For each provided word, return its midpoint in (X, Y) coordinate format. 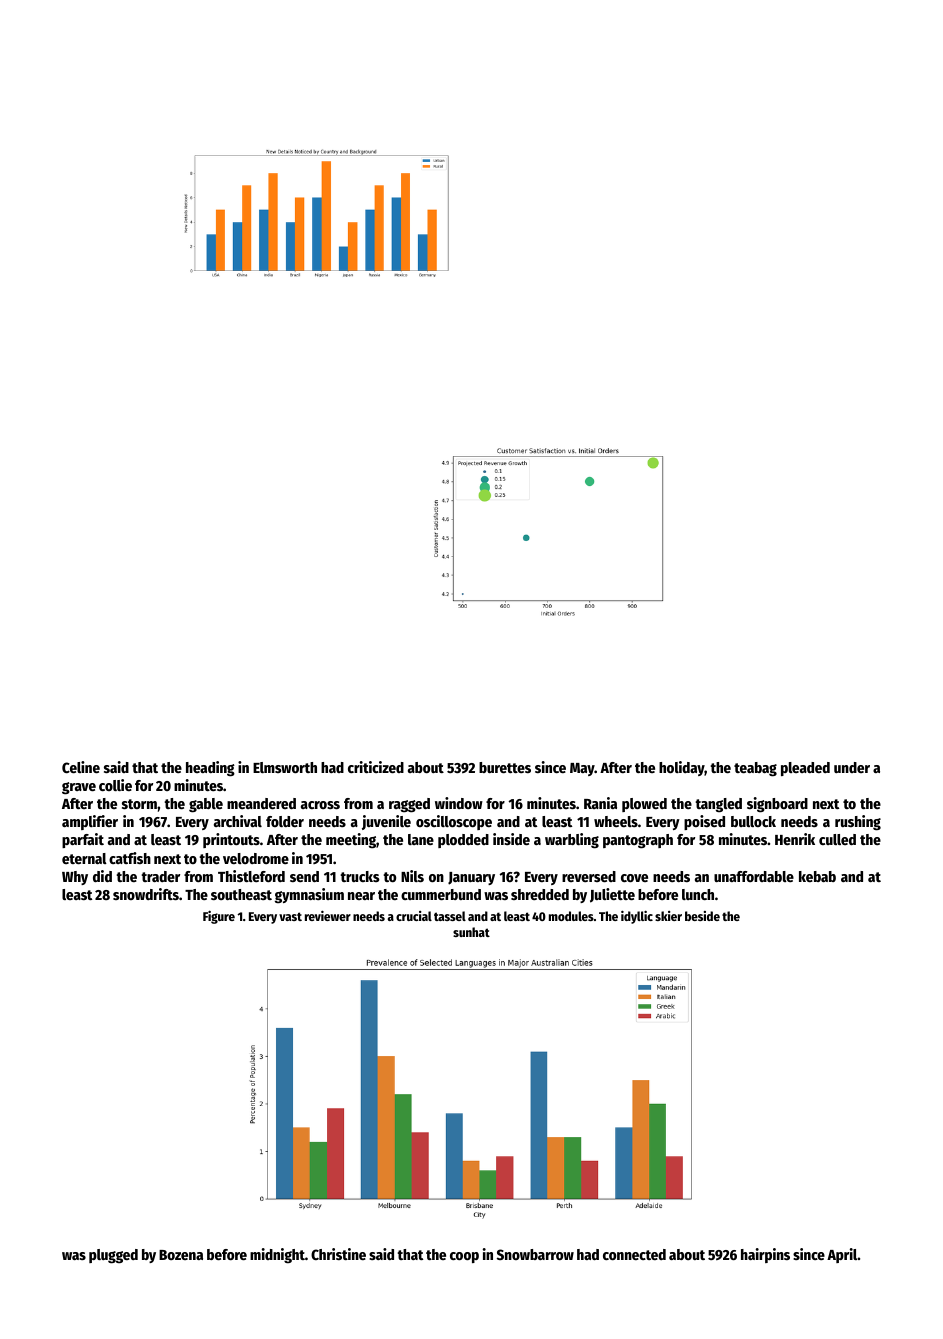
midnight (277, 1256)
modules (571, 916)
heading (210, 769)
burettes (505, 767)
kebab (817, 876)
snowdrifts (146, 894)
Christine (338, 1254)
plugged (113, 1256)
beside (702, 916)
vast (290, 916)
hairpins (765, 1255)
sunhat (471, 932)
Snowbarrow (535, 1254)
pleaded (805, 769)
